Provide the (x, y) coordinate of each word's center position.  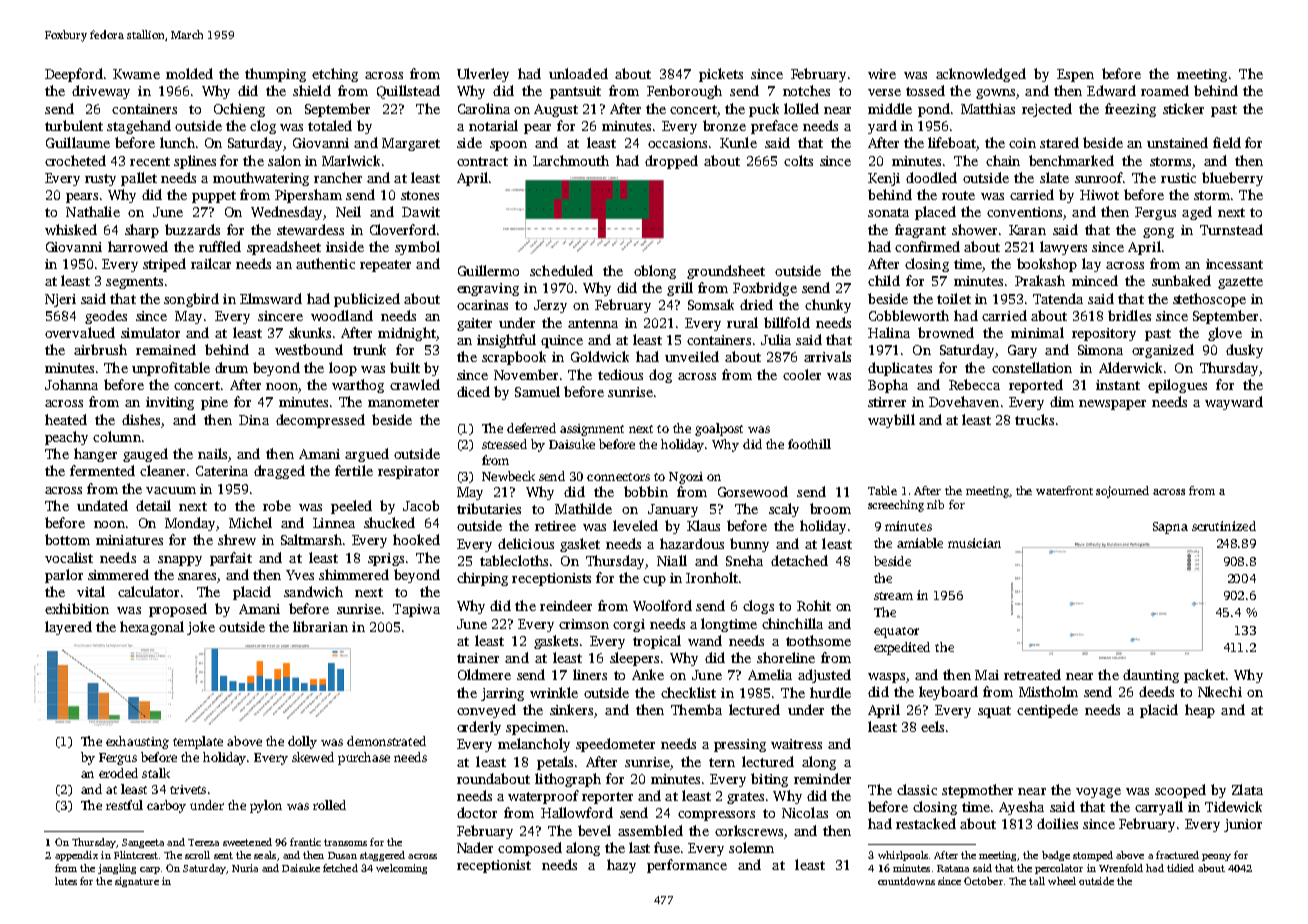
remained (166, 349)
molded (189, 73)
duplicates (900, 369)
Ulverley (483, 75)
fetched (340, 868)
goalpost (719, 429)
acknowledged (981, 75)
